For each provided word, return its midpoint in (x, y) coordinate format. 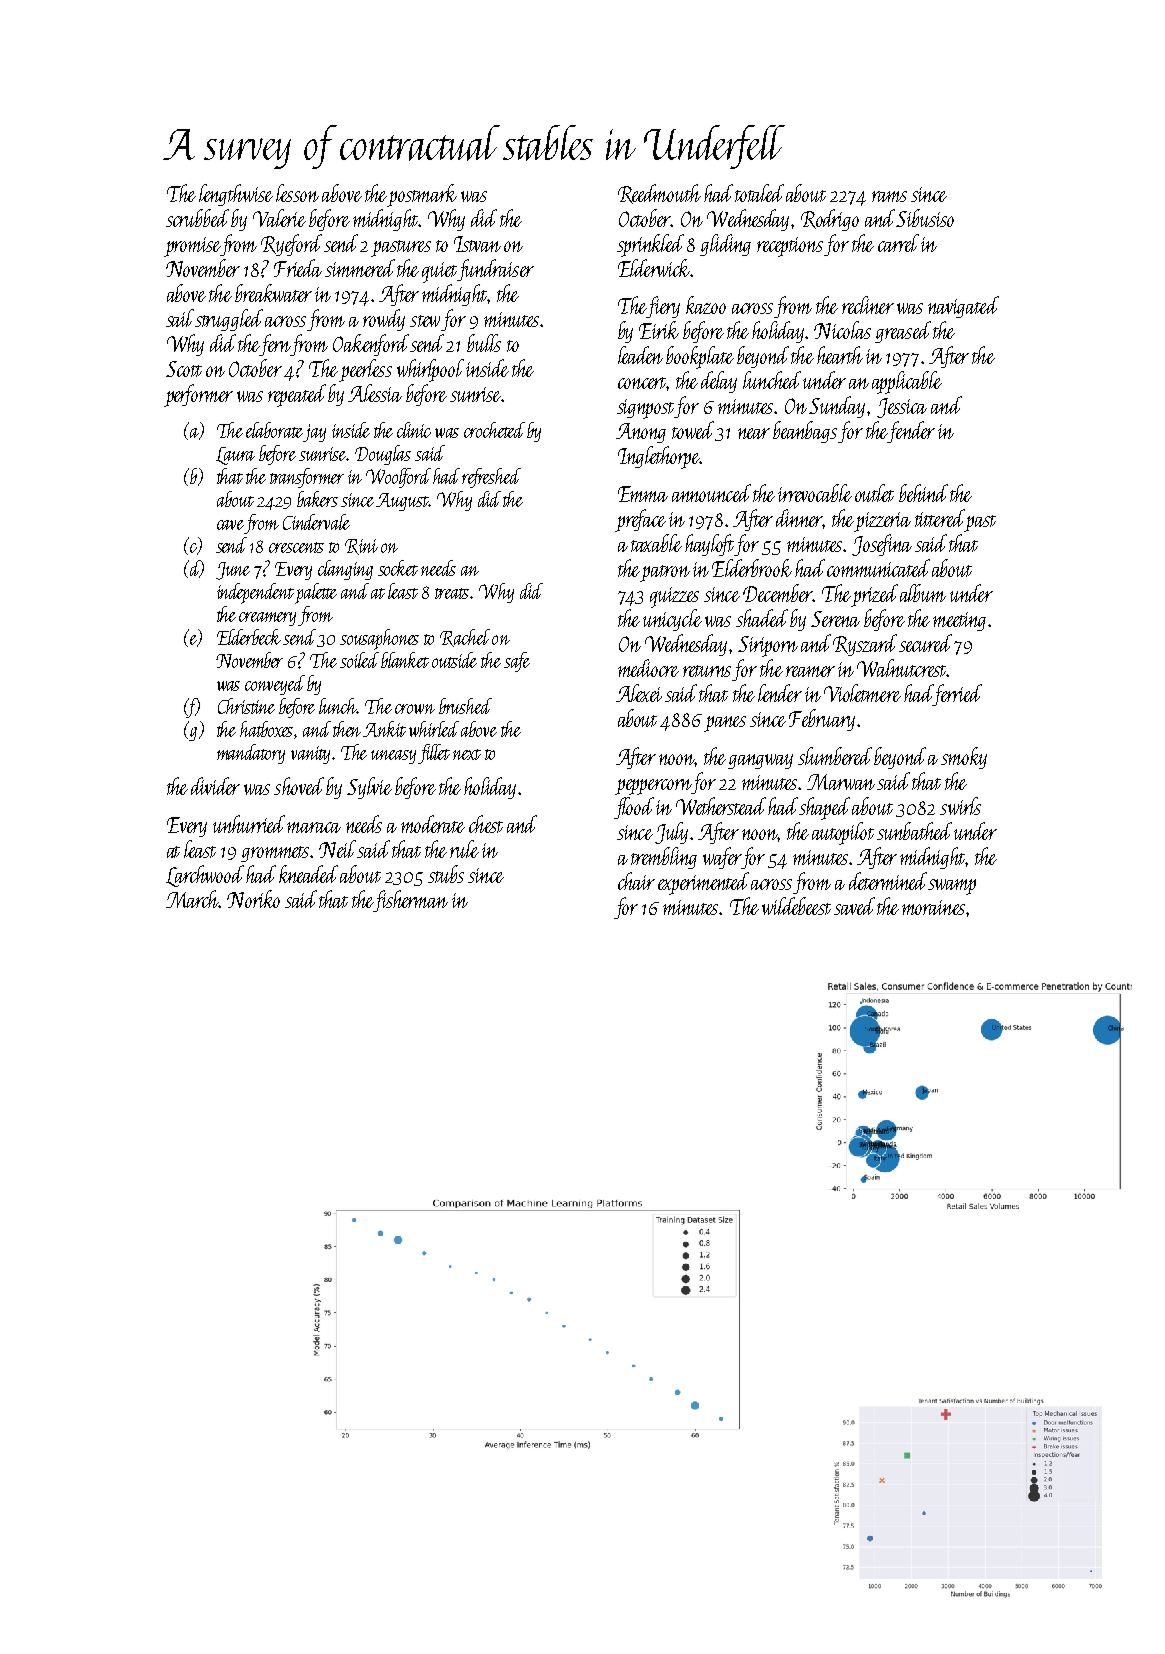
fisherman (411, 901)
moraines (933, 907)
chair (636, 881)
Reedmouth (659, 194)
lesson (297, 193)
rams (889, 196)
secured (925, 643)
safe (517, 662)
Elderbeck (249, 637)
